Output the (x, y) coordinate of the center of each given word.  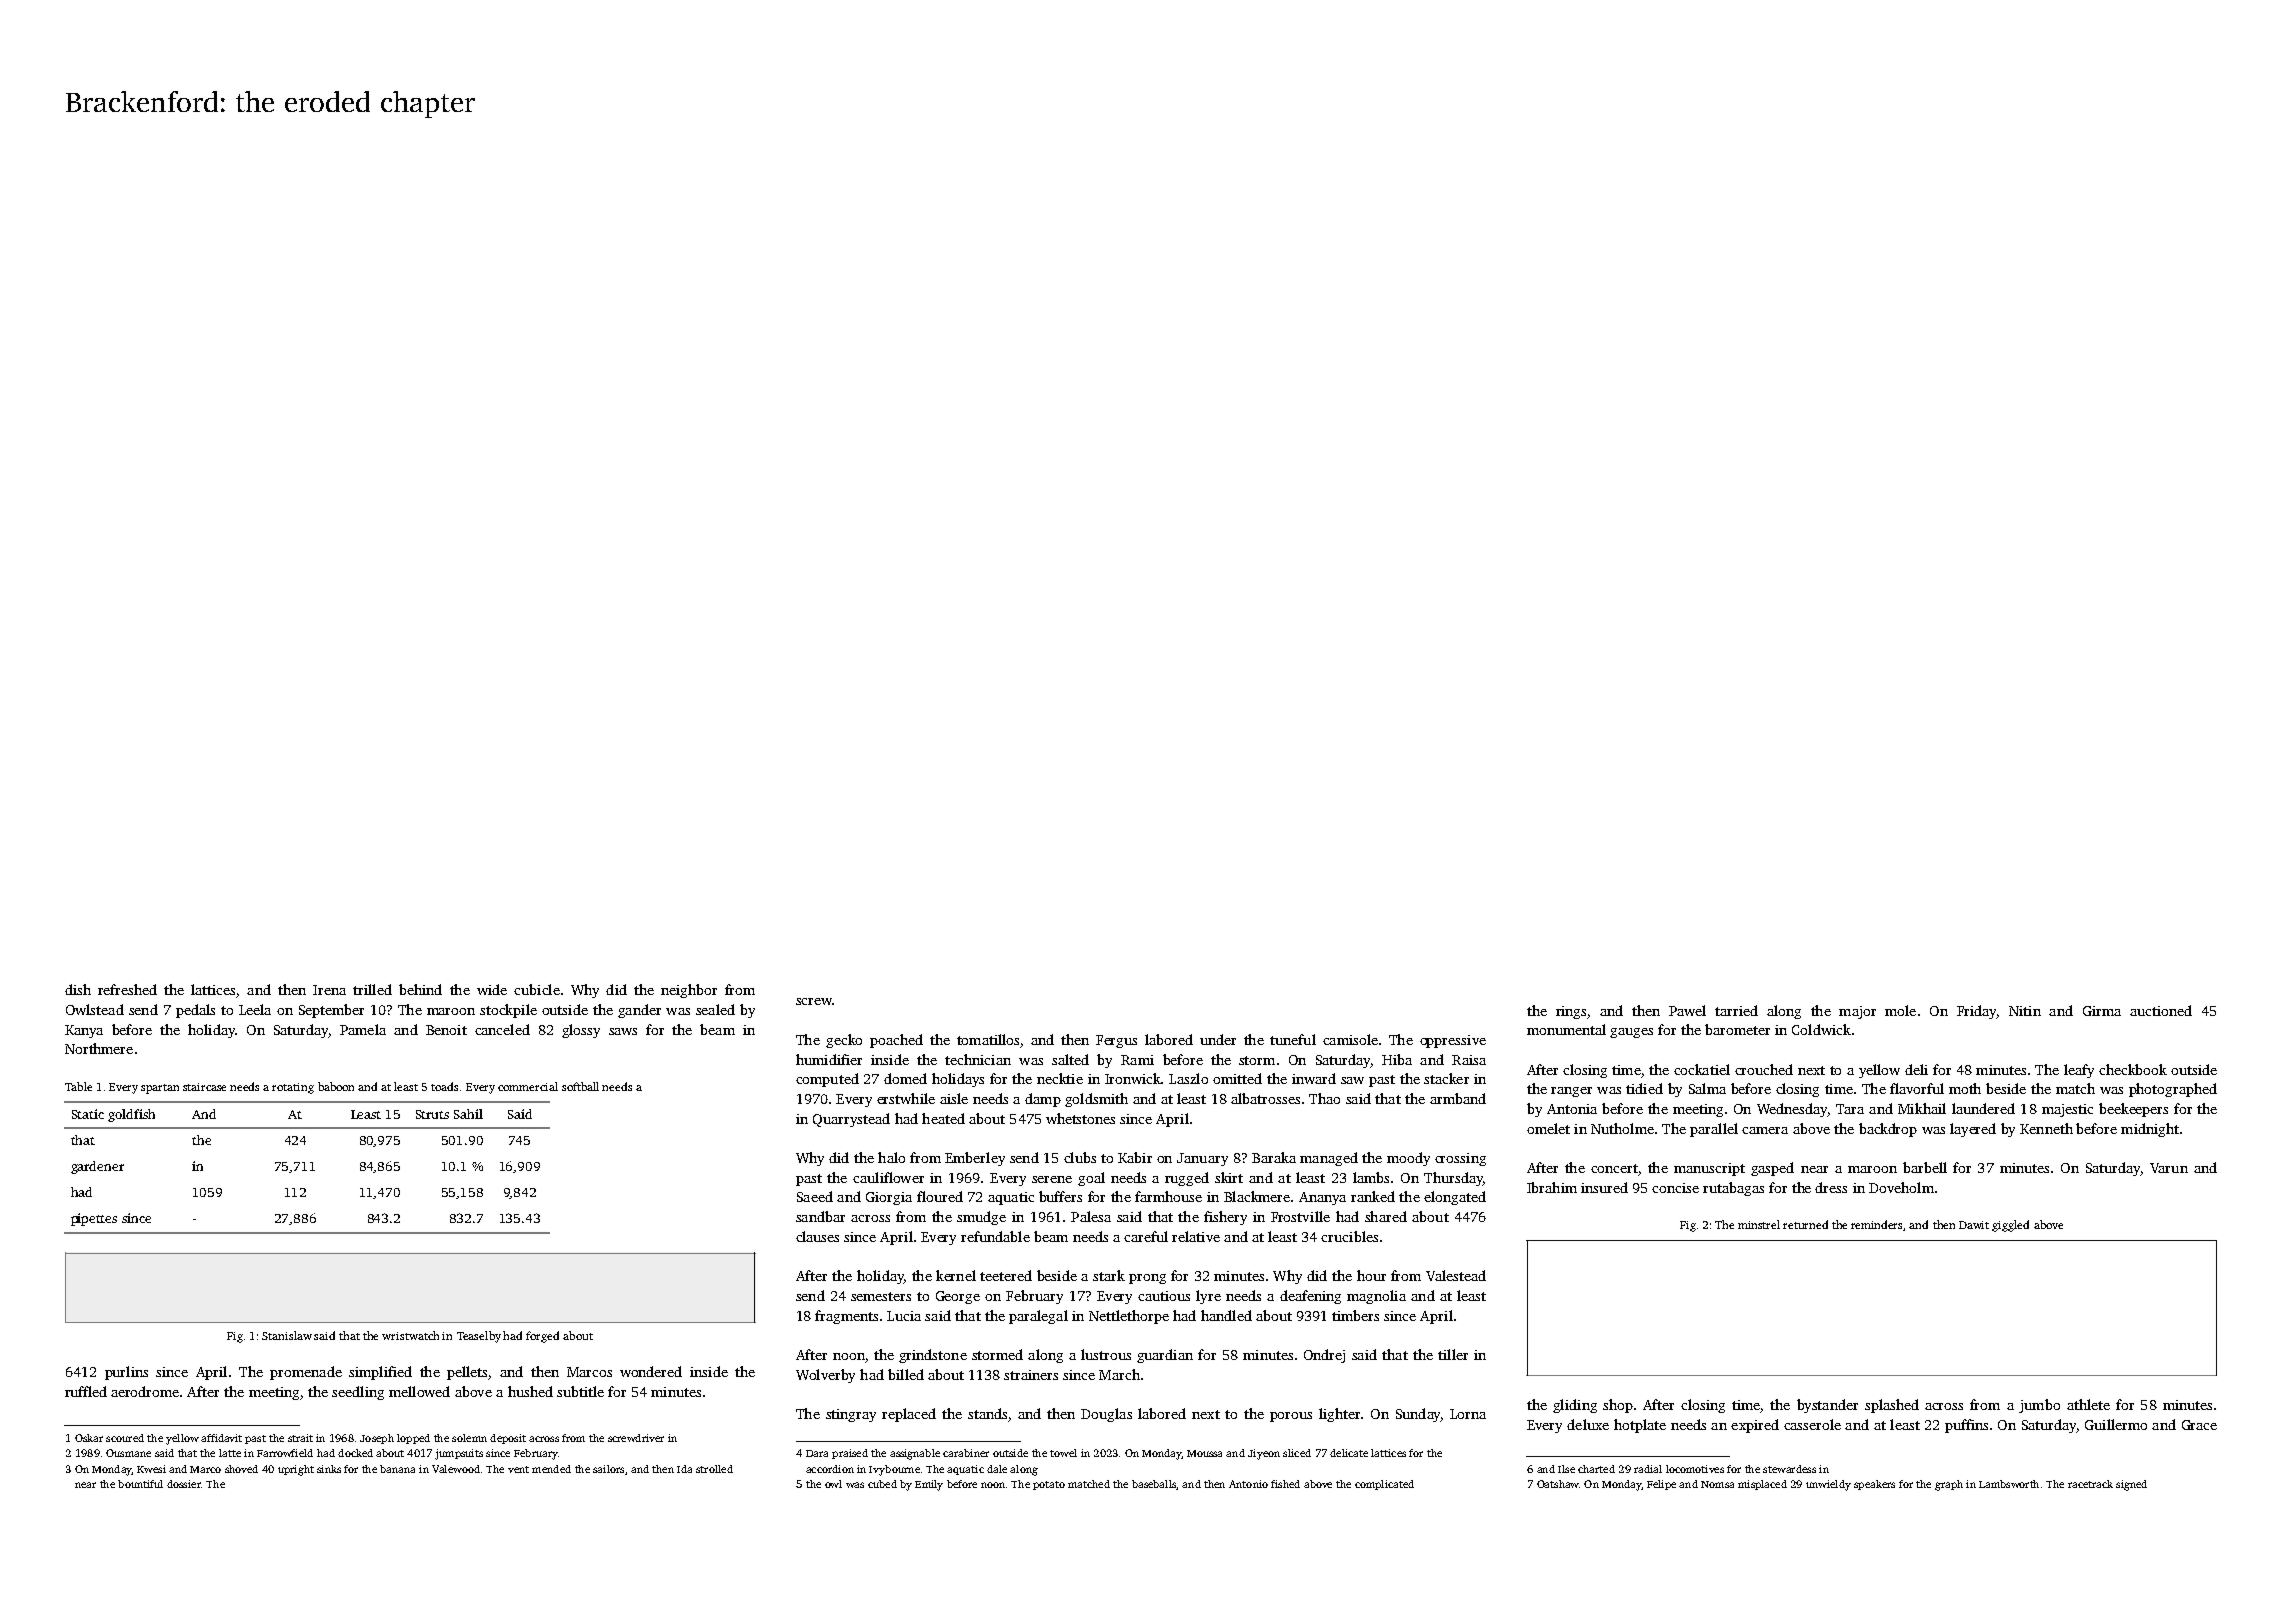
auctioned (2161, 1010)
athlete (2088, 1404)
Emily (929, 1485)
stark (1109, 1275)
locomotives (1695, 1469)
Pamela (363, 1029)
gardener (97, 1167)
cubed (882, 1484)
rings (1571, 1012)
